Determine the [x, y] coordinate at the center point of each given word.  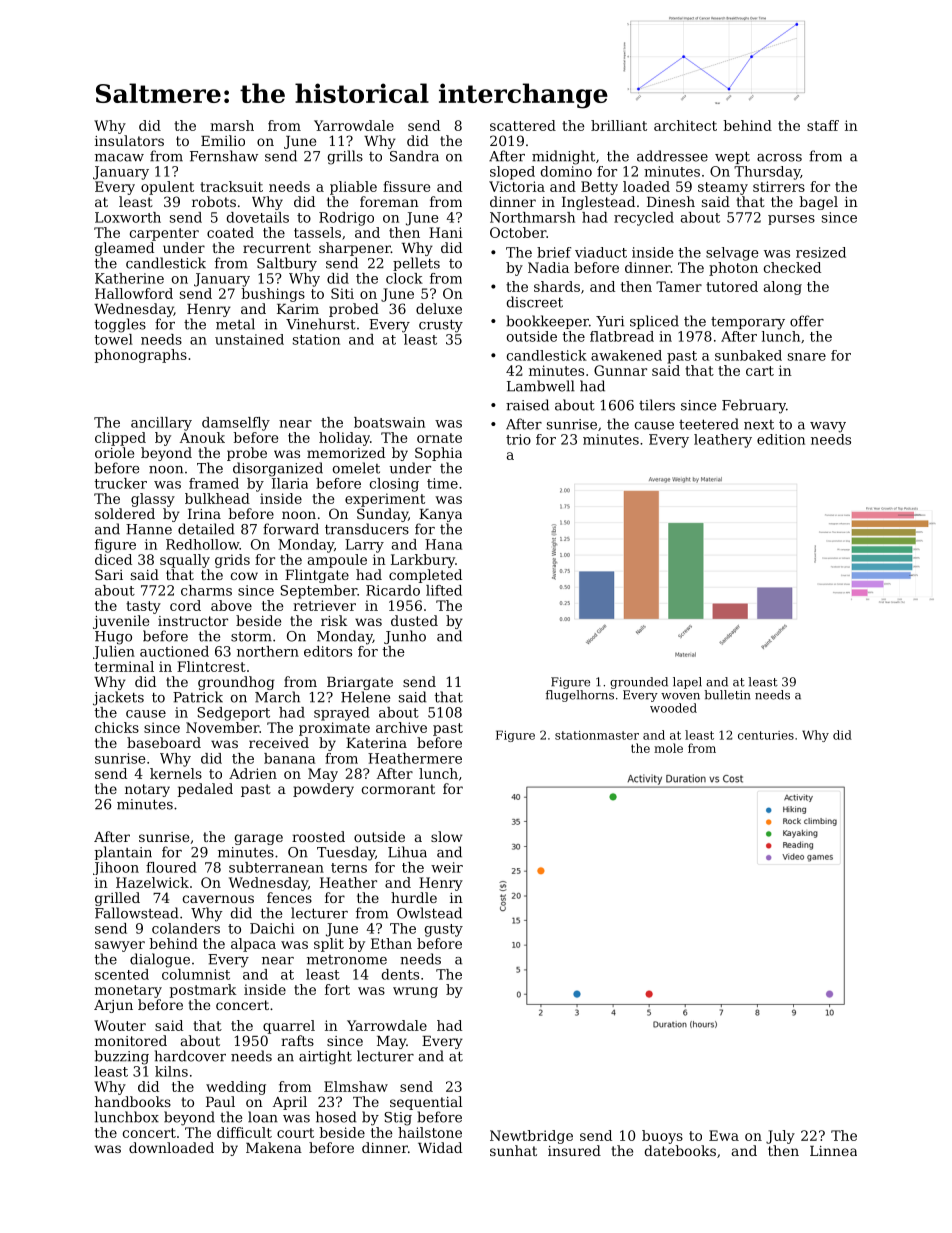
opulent [167, 188]
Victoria [517, 186]
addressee [672, 156]
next [759, 425]
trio [518, 439]
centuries [766, 735]
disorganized [278, 469]
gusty [444, 930]
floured [171, 867]
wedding [236, 1088]
